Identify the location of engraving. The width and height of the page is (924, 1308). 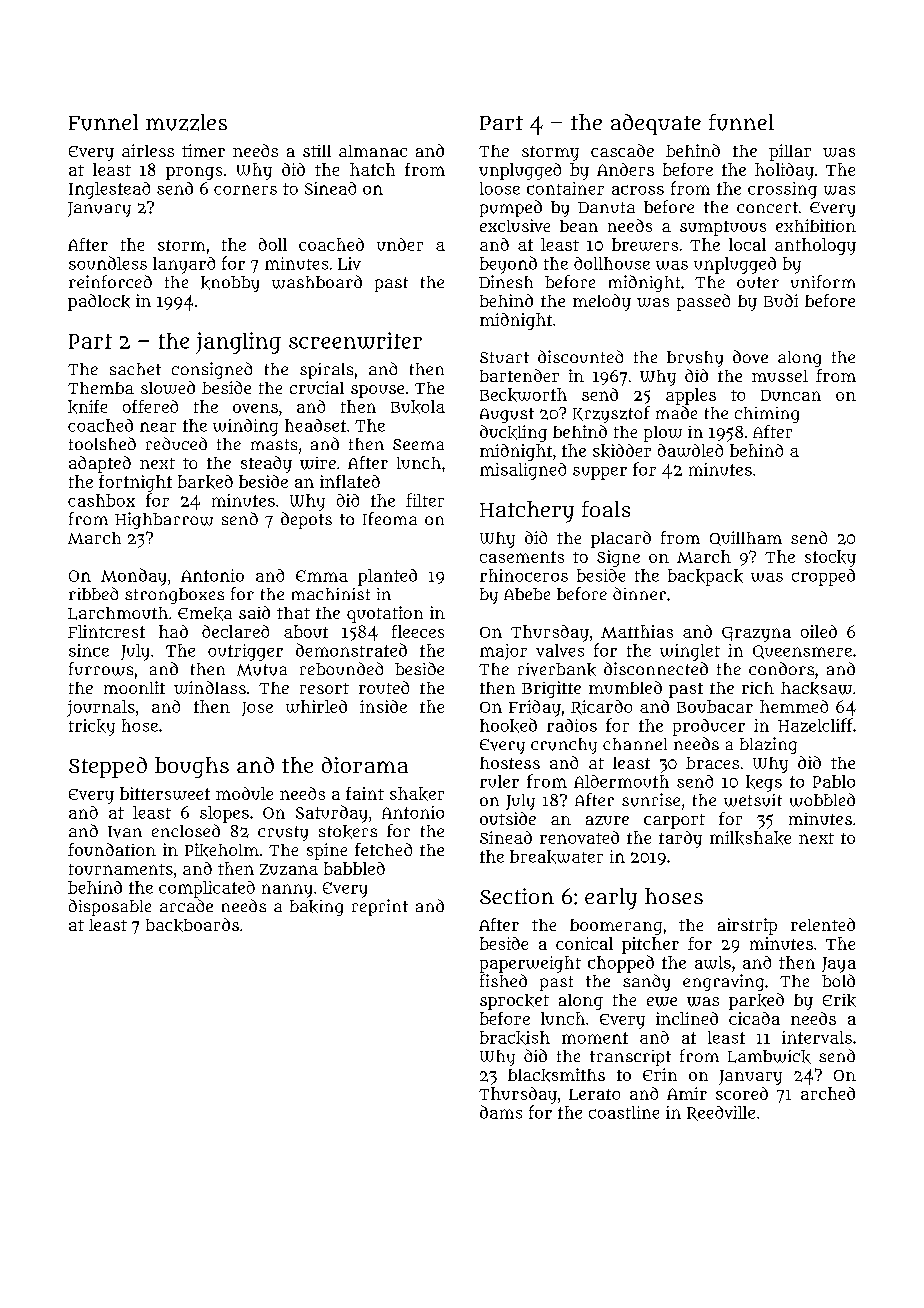
(723, 982).
